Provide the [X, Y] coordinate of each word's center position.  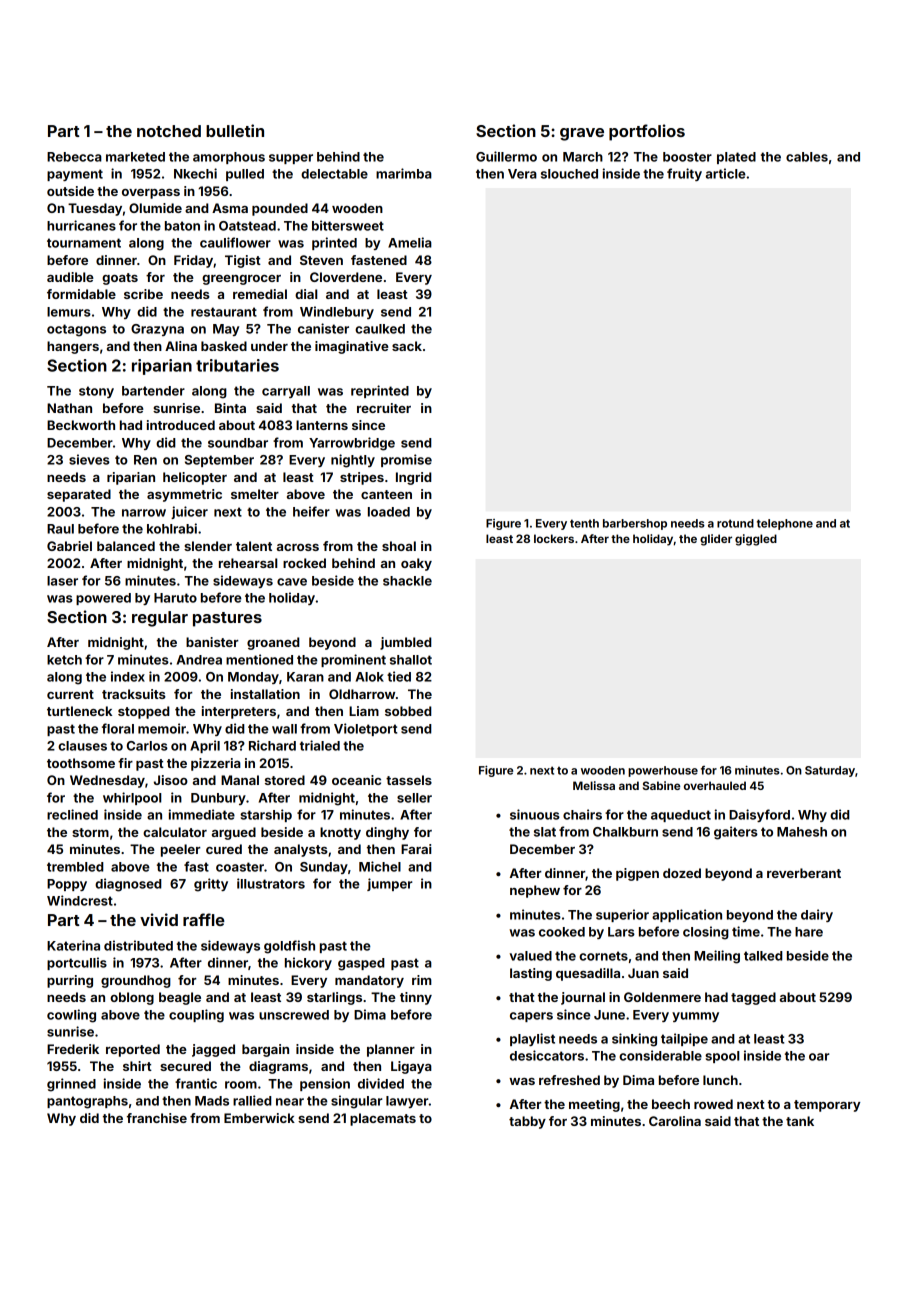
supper [291, 159]
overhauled [715, 785]
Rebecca [74, 157]
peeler [181, 850]
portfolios [647, 132]
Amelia [410, 242]
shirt [137, 1066]
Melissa [594, 785]
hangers [73, 347]
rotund [735, 523]
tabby [527, 1122]
